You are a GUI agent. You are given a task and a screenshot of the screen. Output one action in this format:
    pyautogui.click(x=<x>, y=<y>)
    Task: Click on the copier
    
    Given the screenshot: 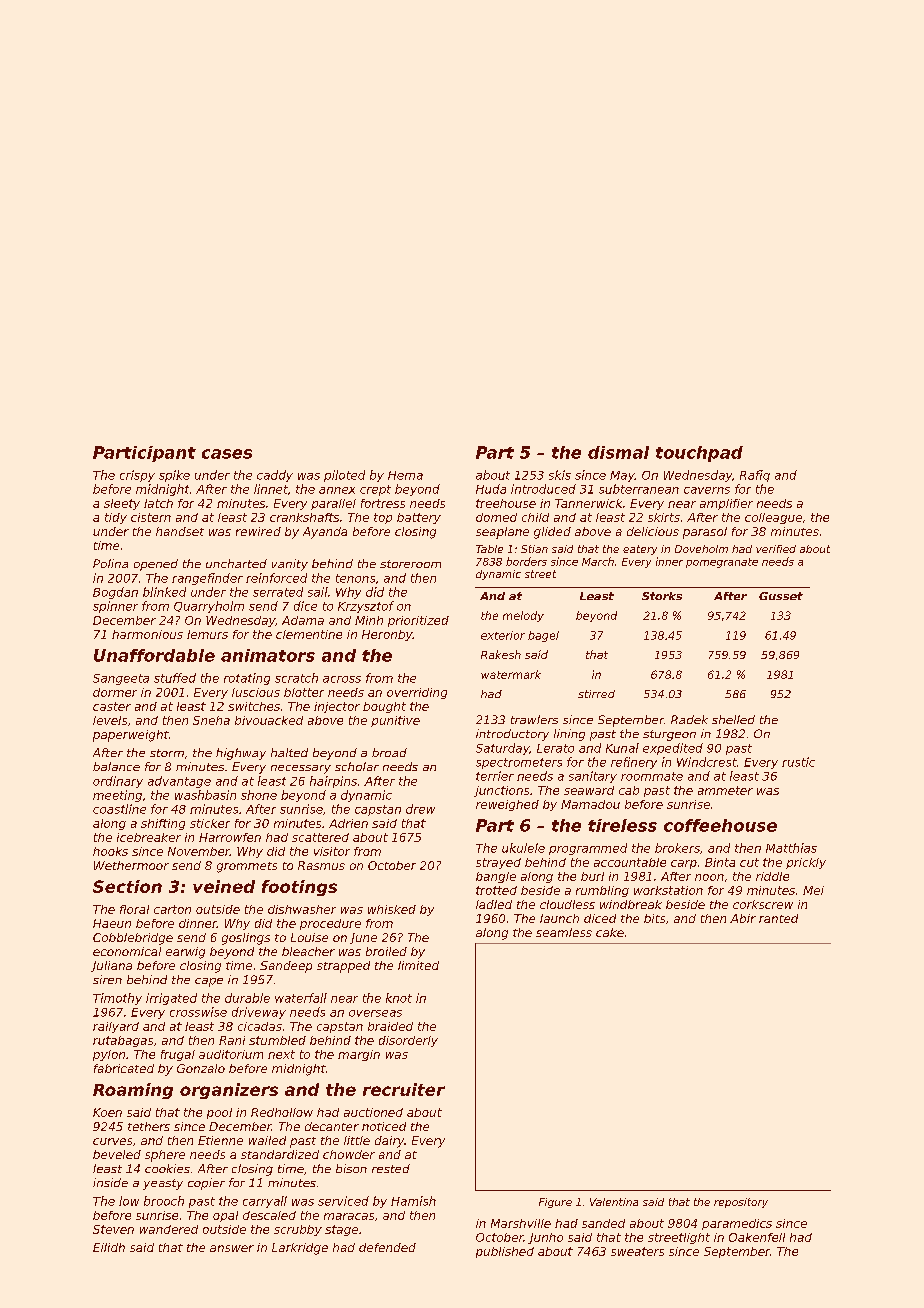 What is the action you would take?
    pyautogui.click(x=206, y=1184)
